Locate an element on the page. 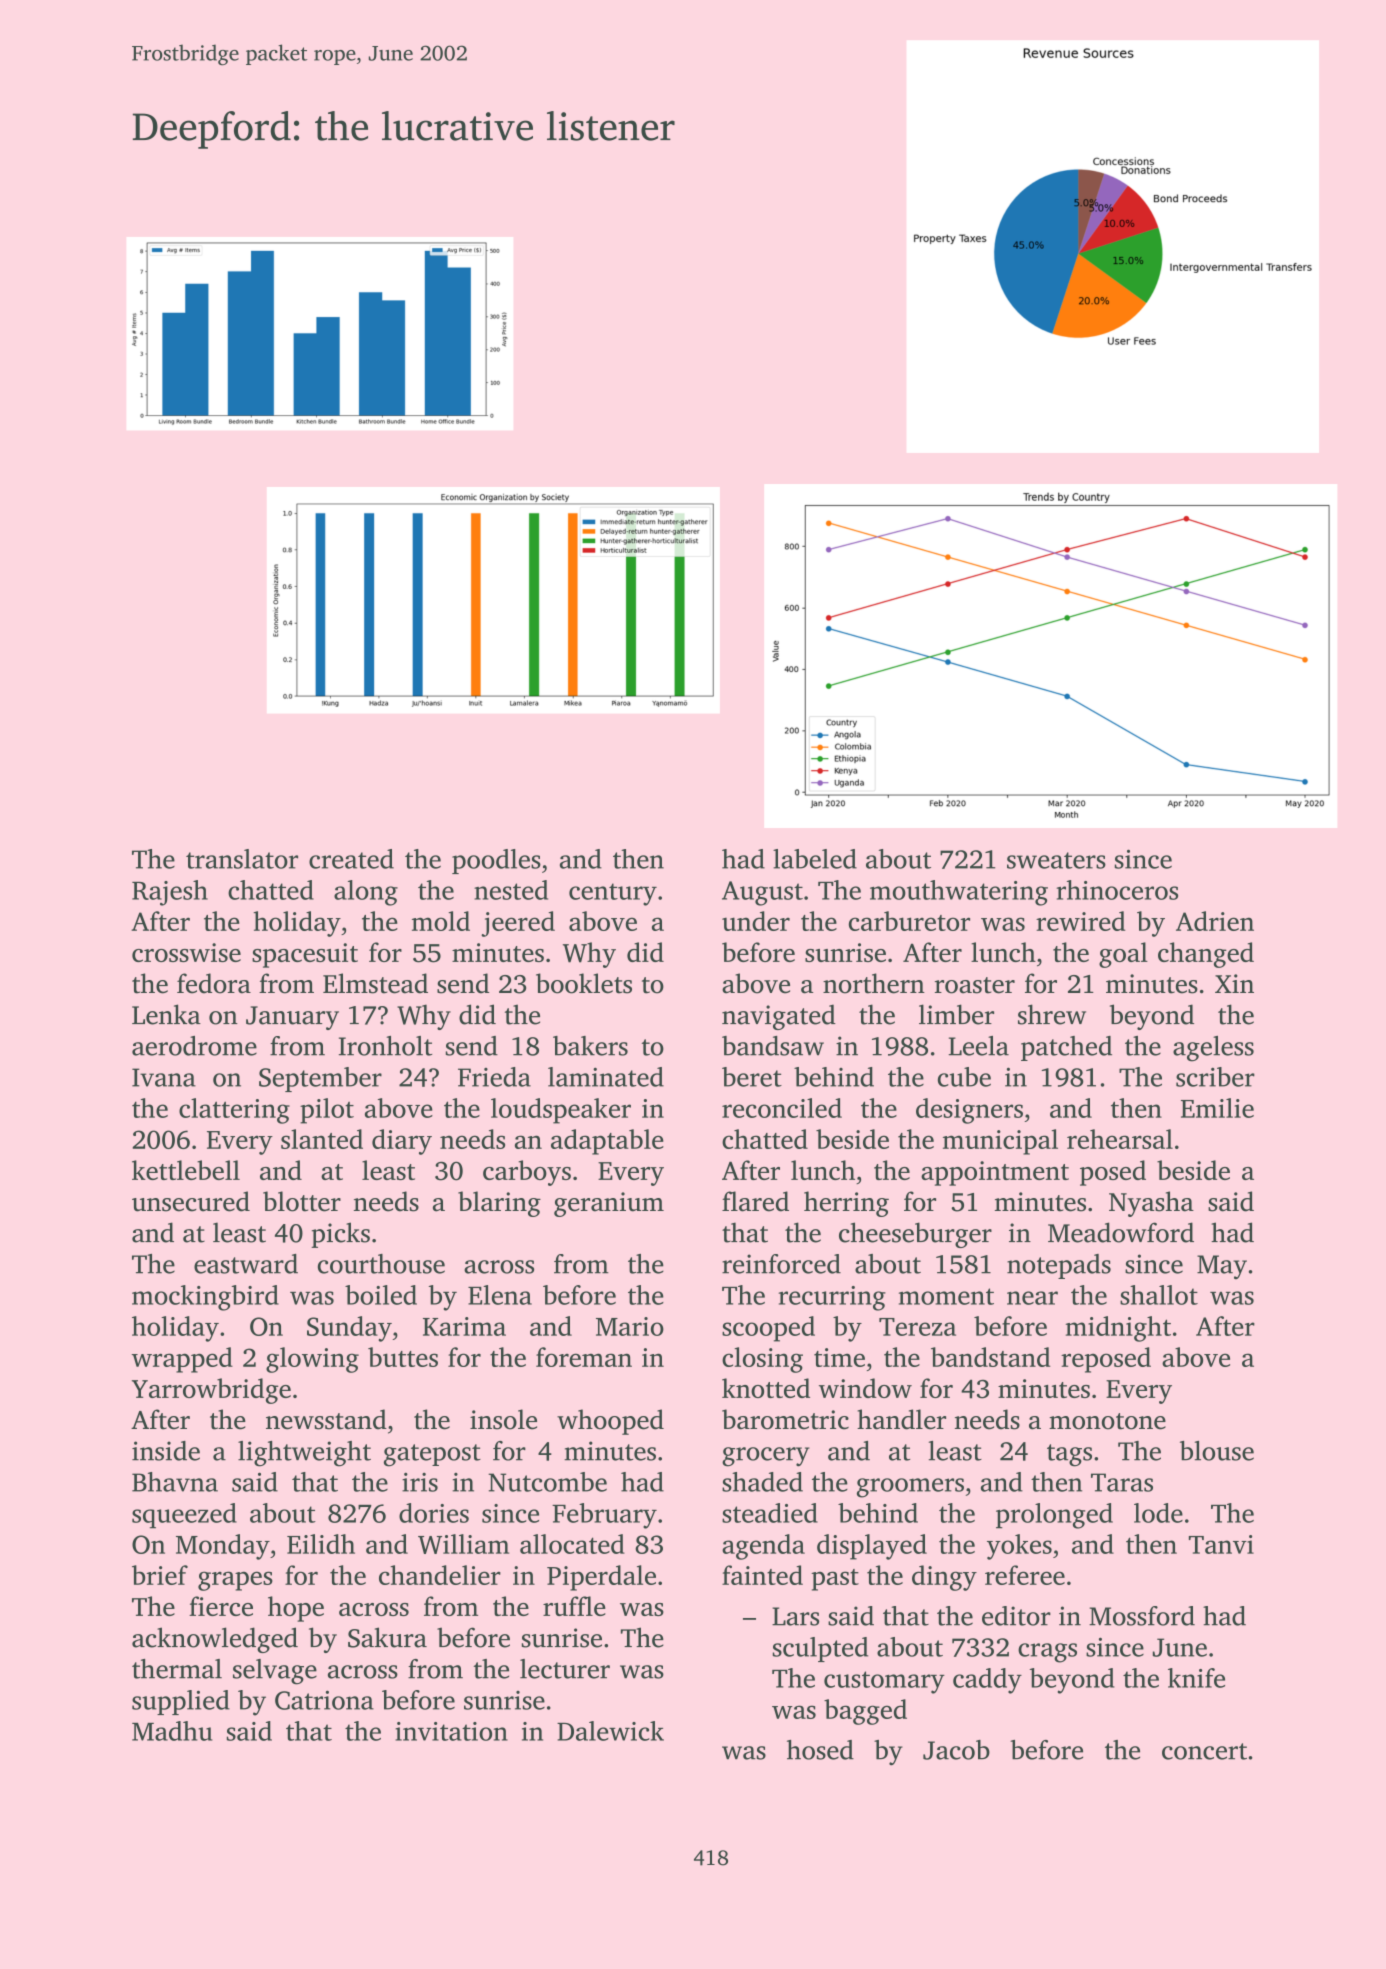 The height and width of the page is (1969, 1386). scriber is located at coordinates (1215, 1077).
